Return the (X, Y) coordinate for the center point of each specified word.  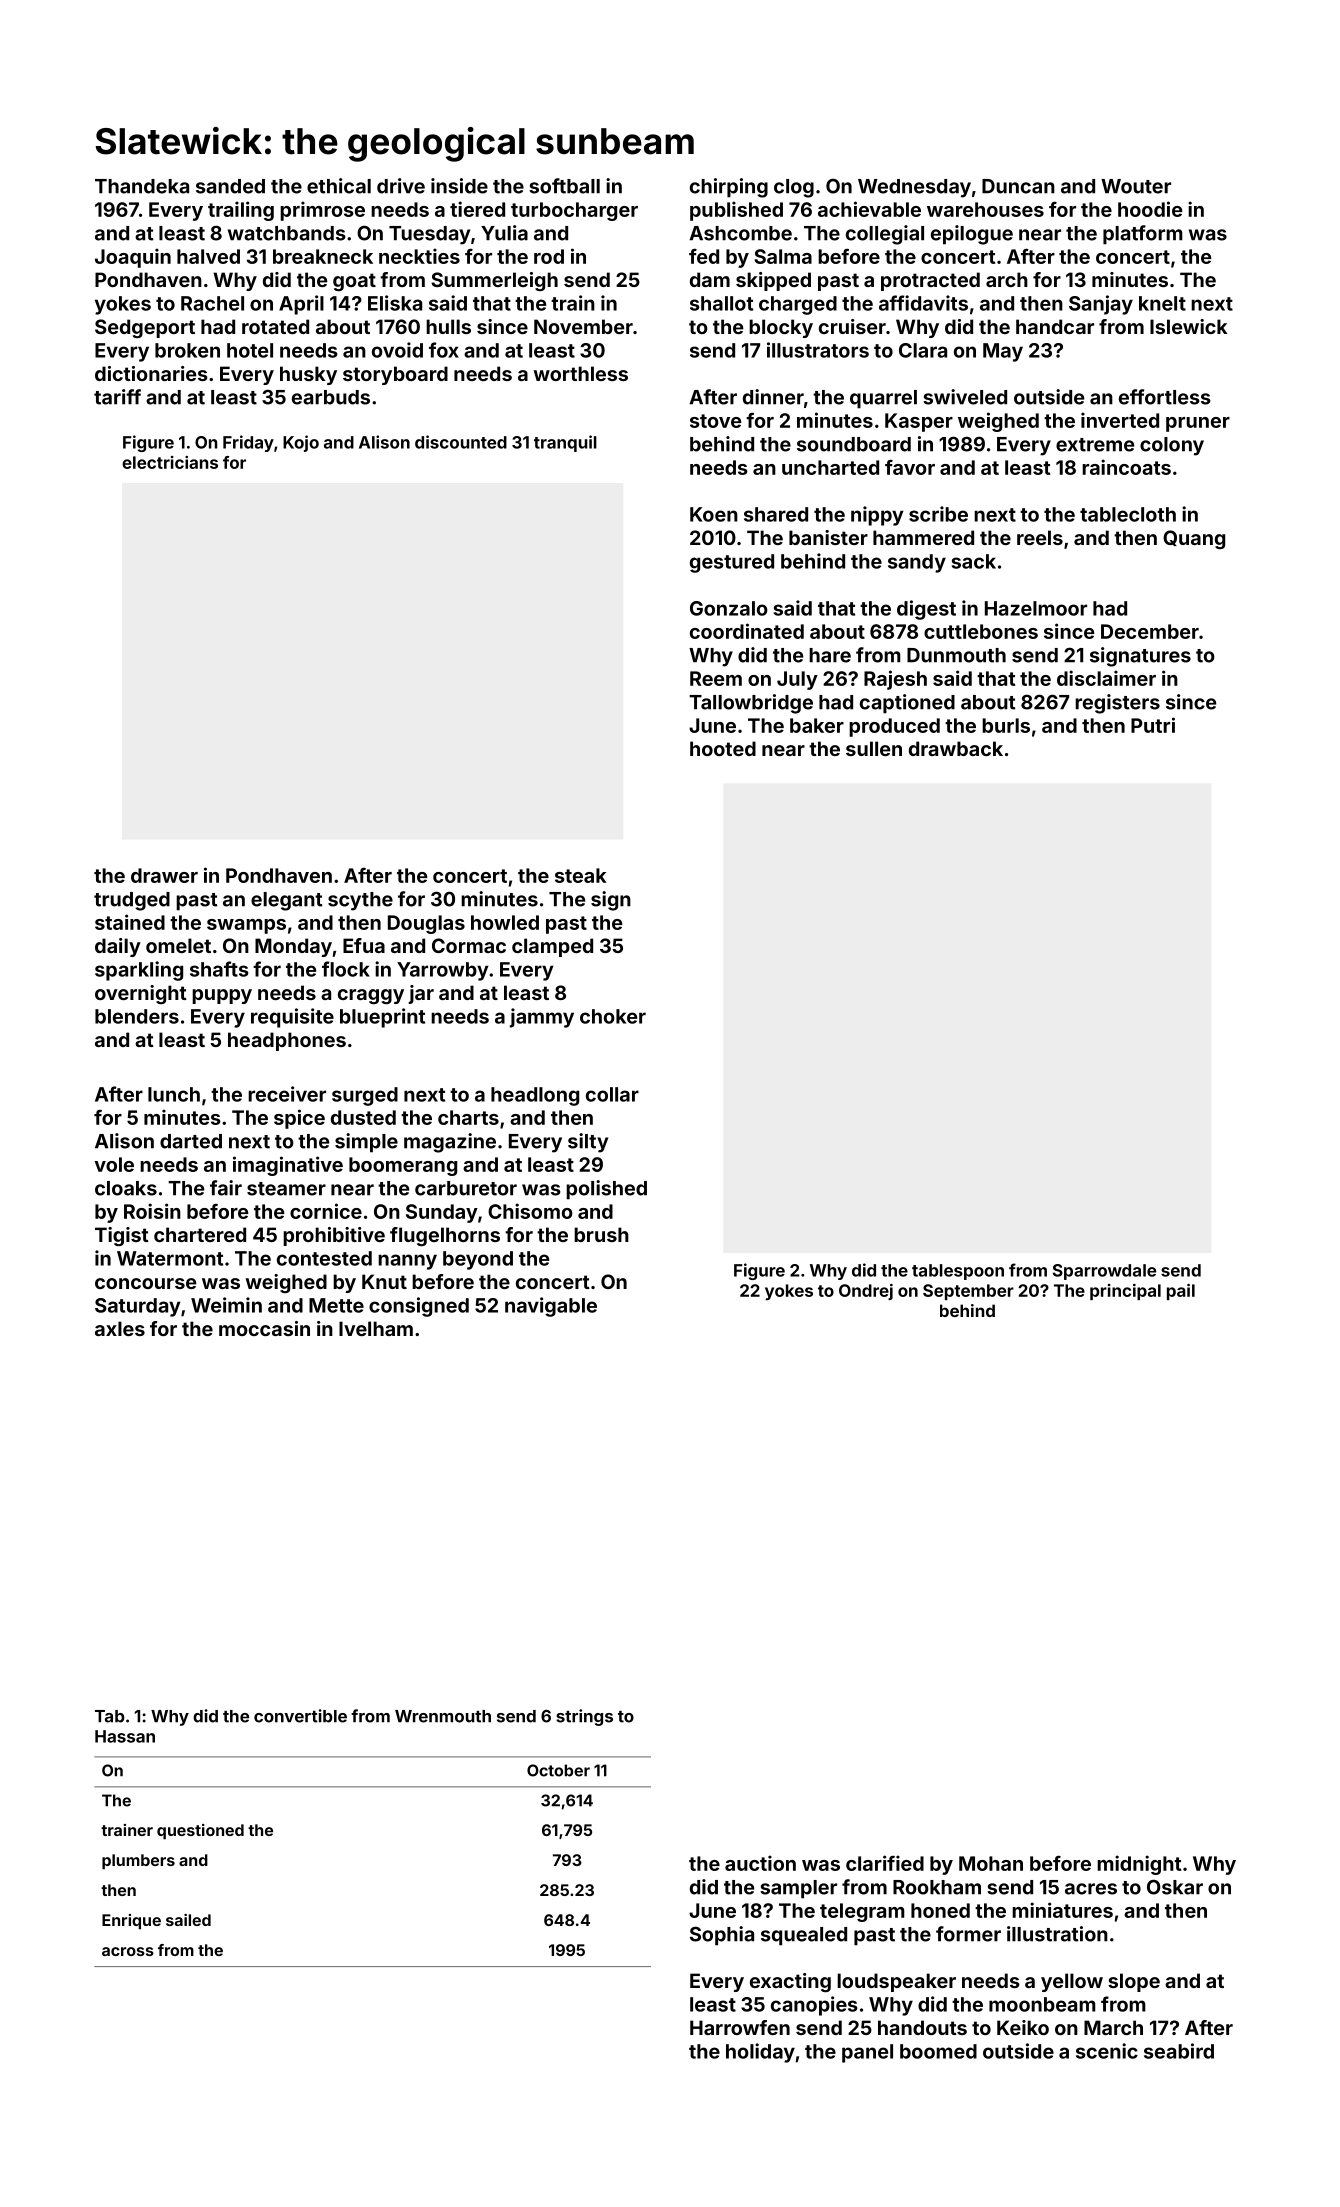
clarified (885, 1863)
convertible (300, 1716)
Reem (716, 678)
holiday (760, 2053)
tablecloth (1128, 514)
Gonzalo (729, 608)
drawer (164, 875)
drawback (956, 748)
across (128, 1951)
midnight (1139, 1865)
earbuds (331, 397)
